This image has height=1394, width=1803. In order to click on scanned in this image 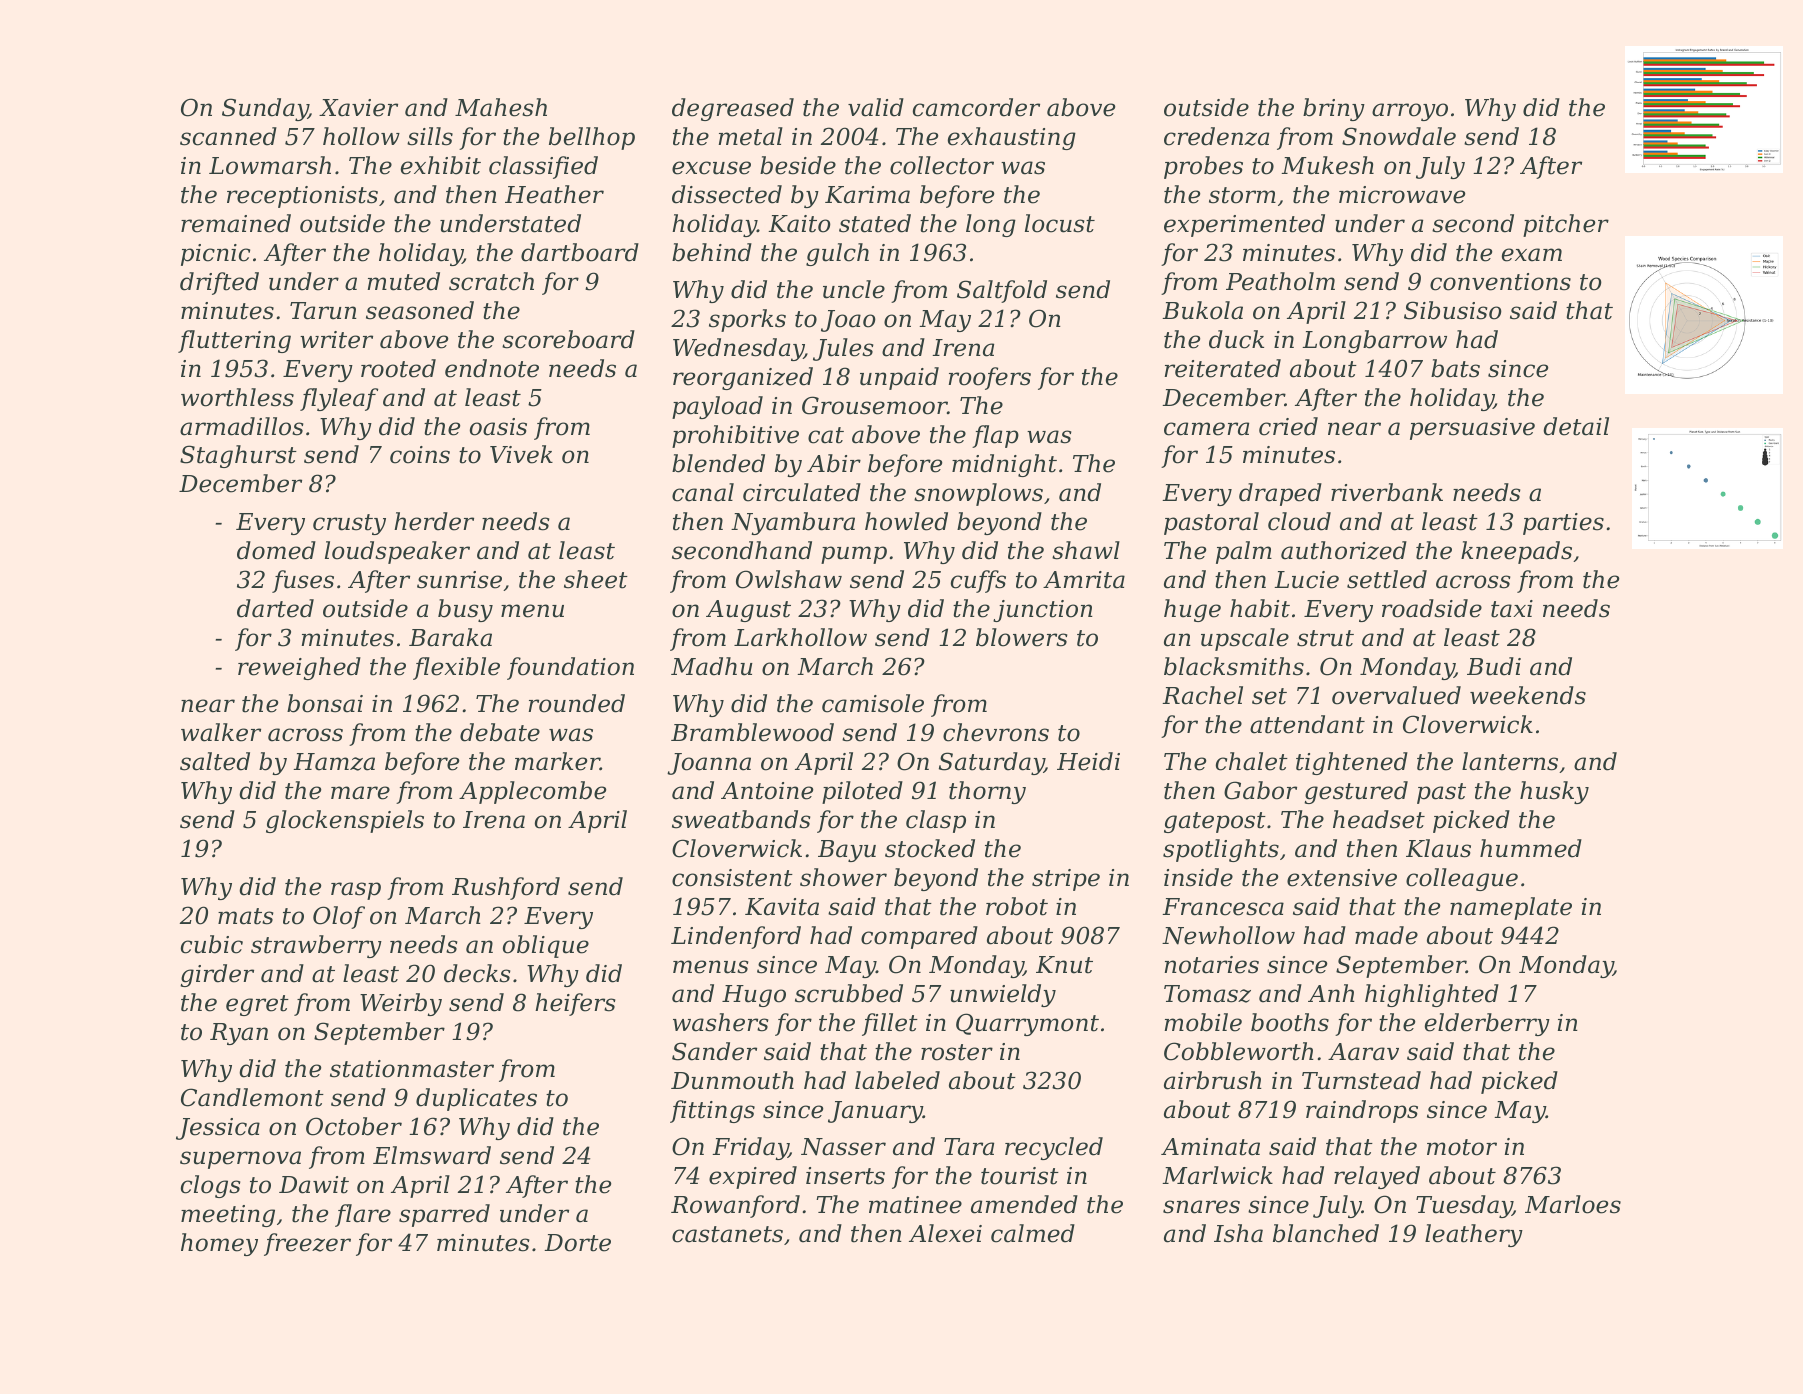, I will do `click(228, 136)`.
